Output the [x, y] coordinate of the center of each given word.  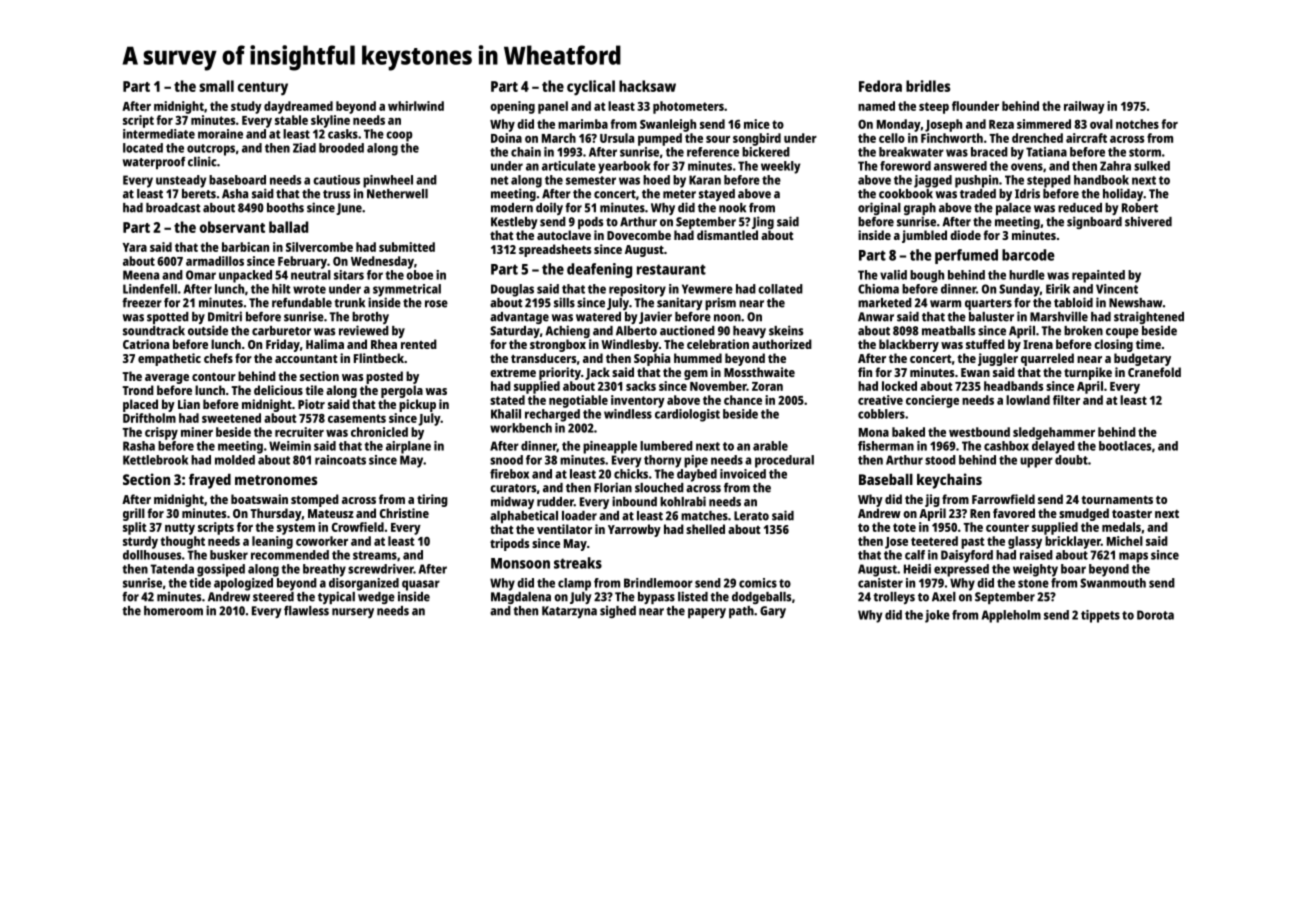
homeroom [173, 611]
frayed [210, 481]
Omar [201, 275]
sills [564, 302]
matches [704, 516]
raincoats [340, 460]
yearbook [624, 167]
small [216, 86]
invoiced [743, 474]
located [143, 148]
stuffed [985, 344]
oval [1101, 124]
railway [1084, 107]
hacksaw [647, 86]
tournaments [1117, 500]
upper [1036, 462]
